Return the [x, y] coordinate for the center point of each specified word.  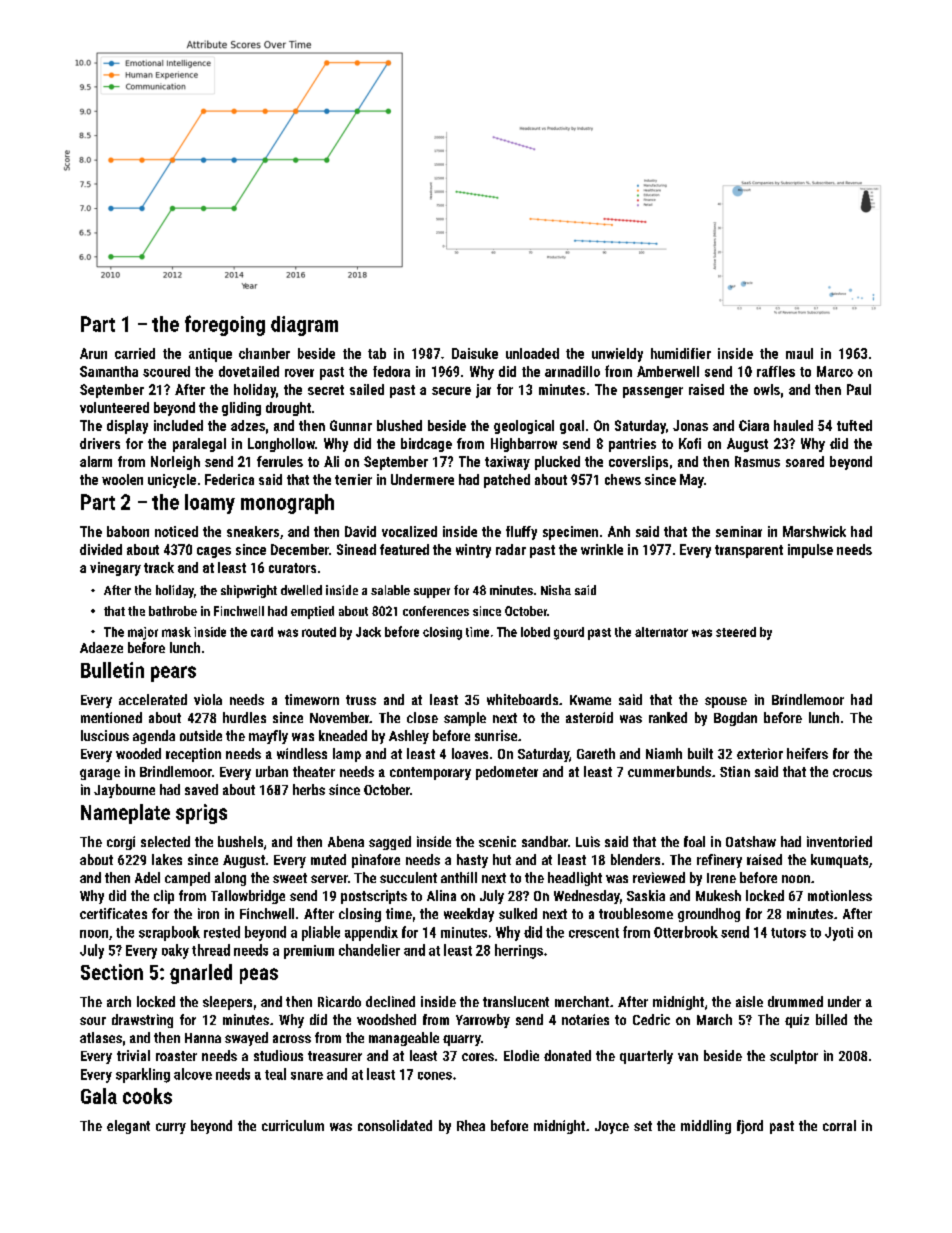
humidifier [681, 353]
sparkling [143, 1075]
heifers [807, 753]
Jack [368, 632]
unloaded [532, 353]
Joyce [612, 1127]
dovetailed [249, 371]
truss [361, 700]
